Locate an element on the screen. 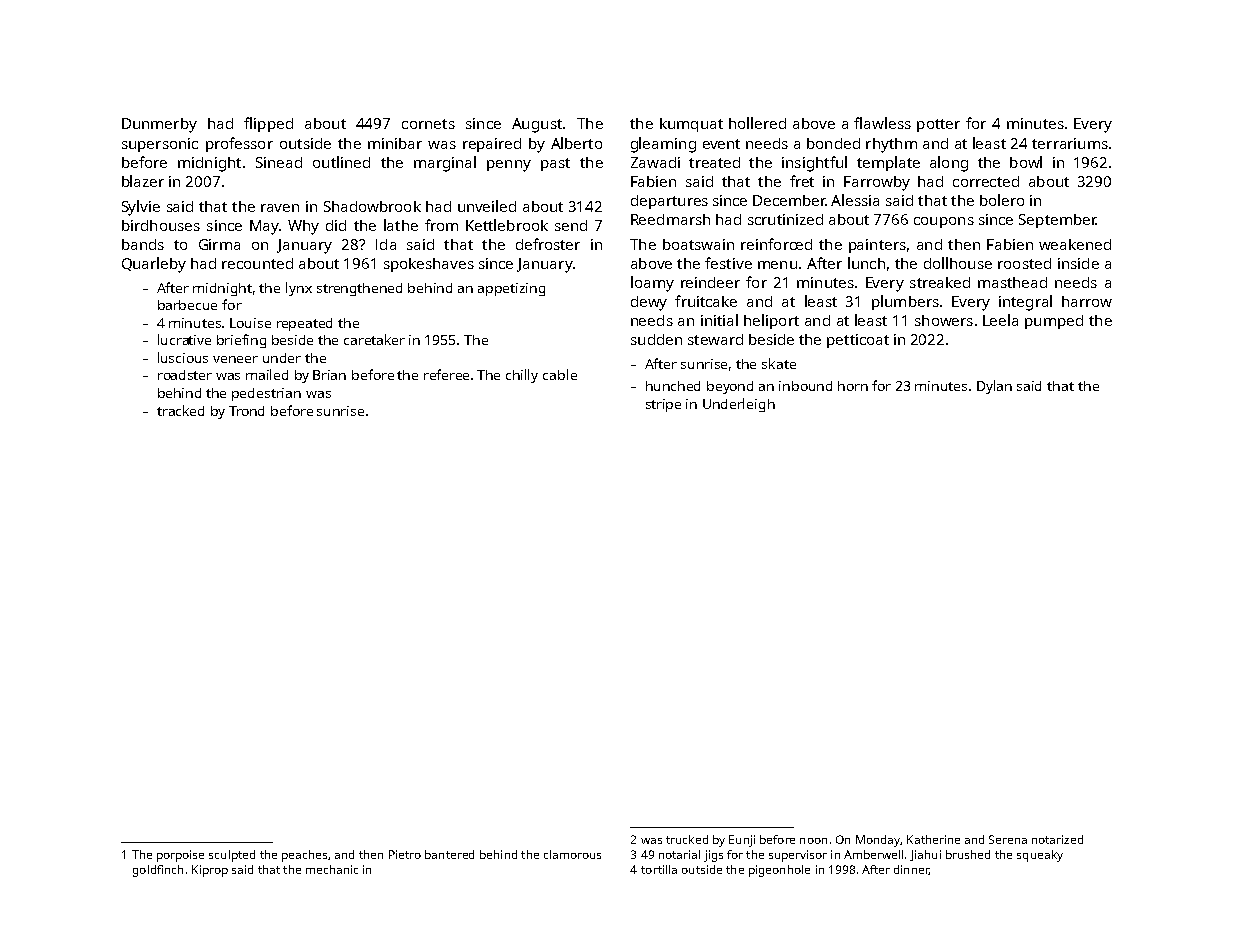 This screenshot has width=1233, height=952. dinner is located at coordinates (911, 870).
